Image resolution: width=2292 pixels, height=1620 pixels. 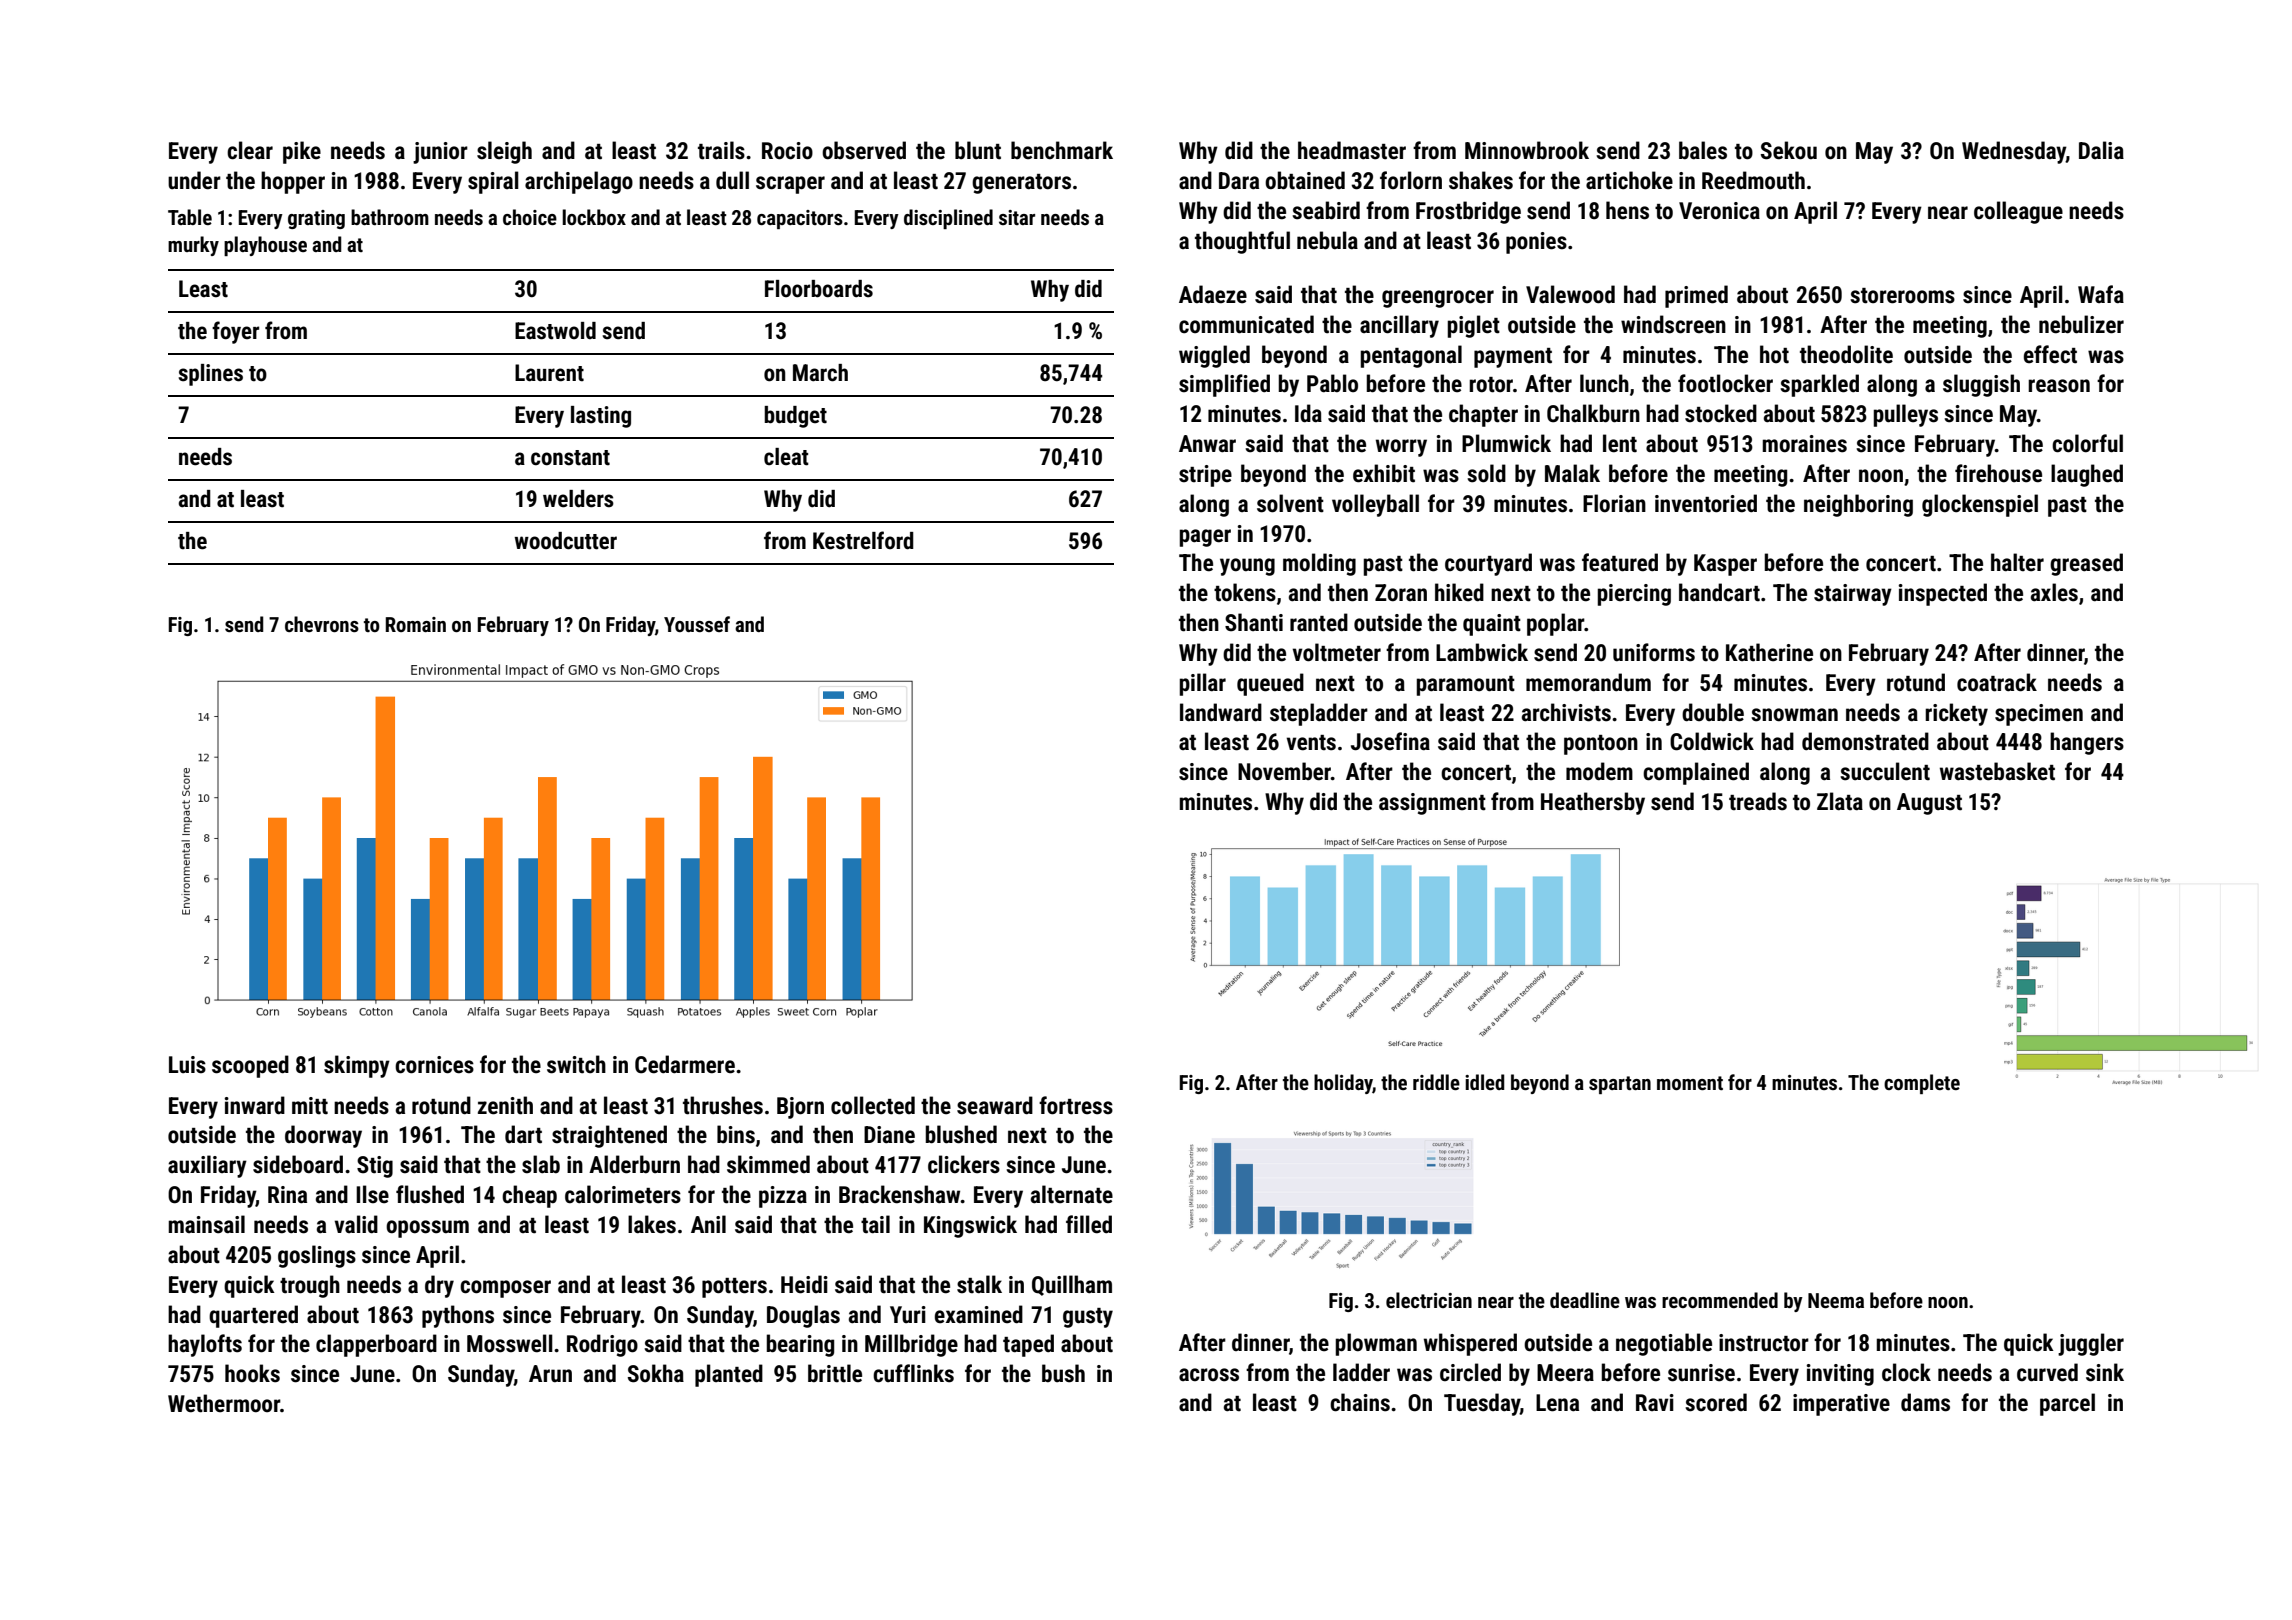 What do you see at coordinates (2101, 150) in the screenshot?
I see `Dalia` at bounding box center [2101, 150].
